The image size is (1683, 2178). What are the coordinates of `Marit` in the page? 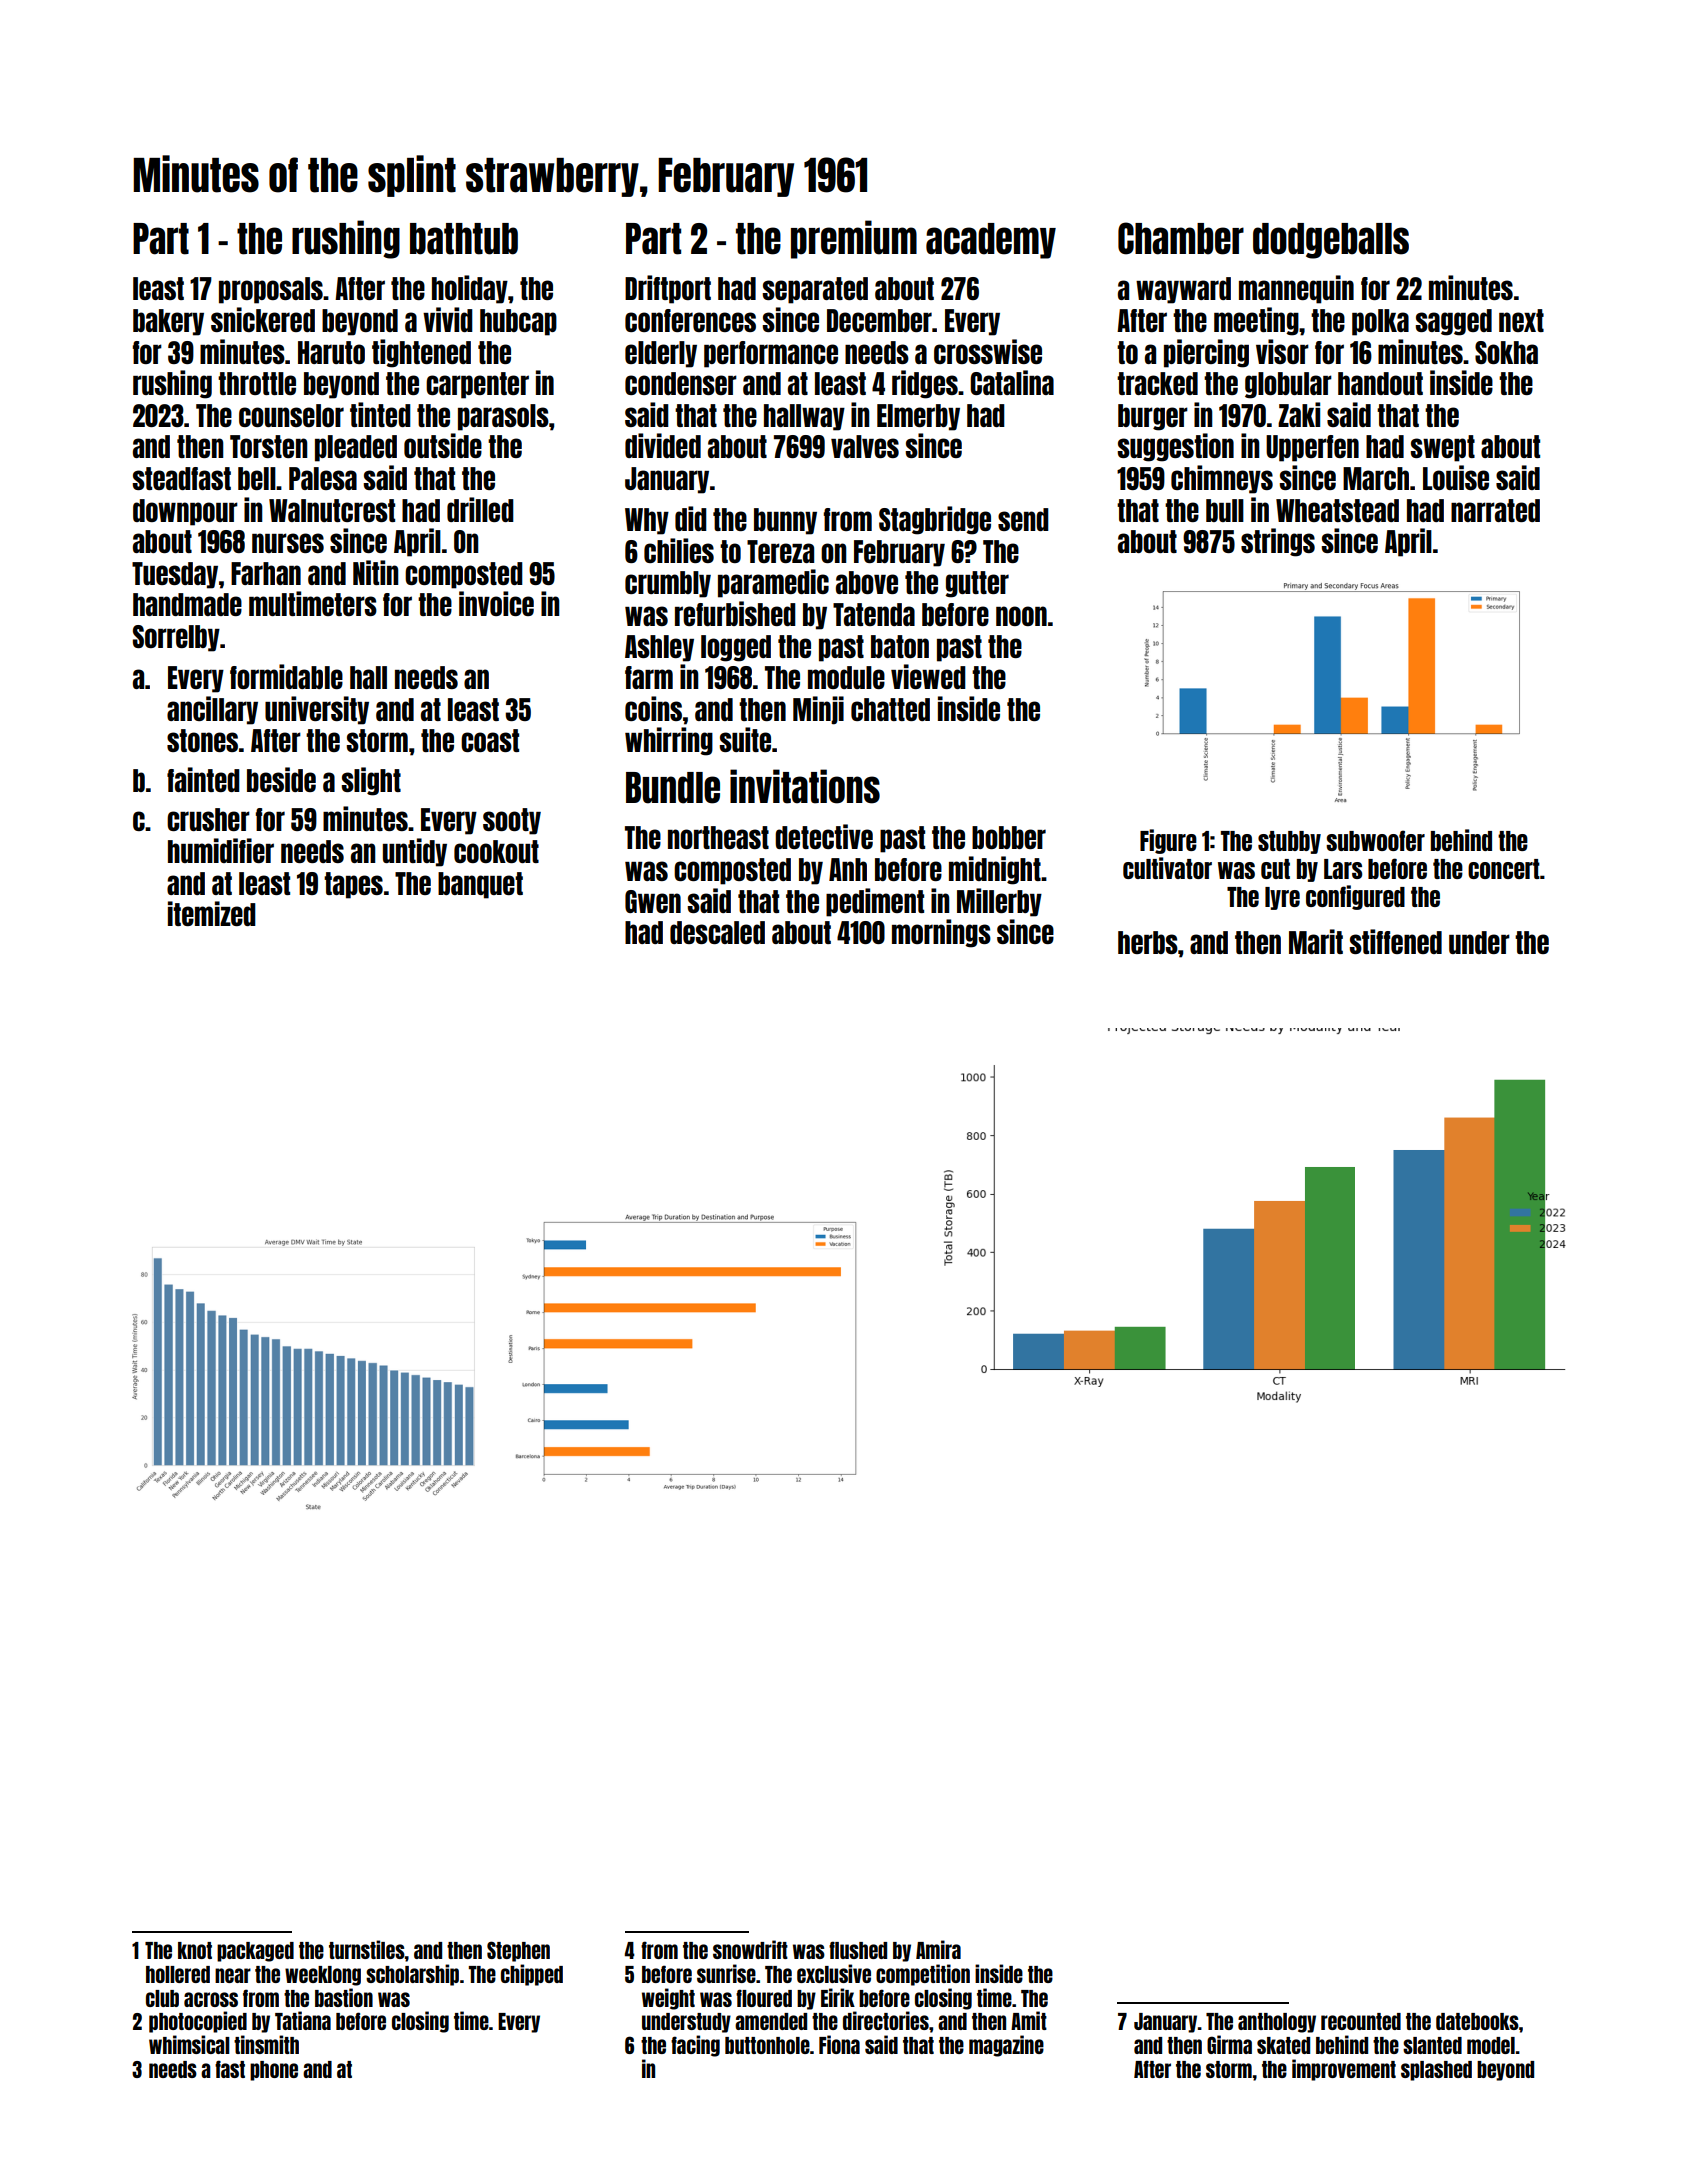 It's located at (1316, 941).
